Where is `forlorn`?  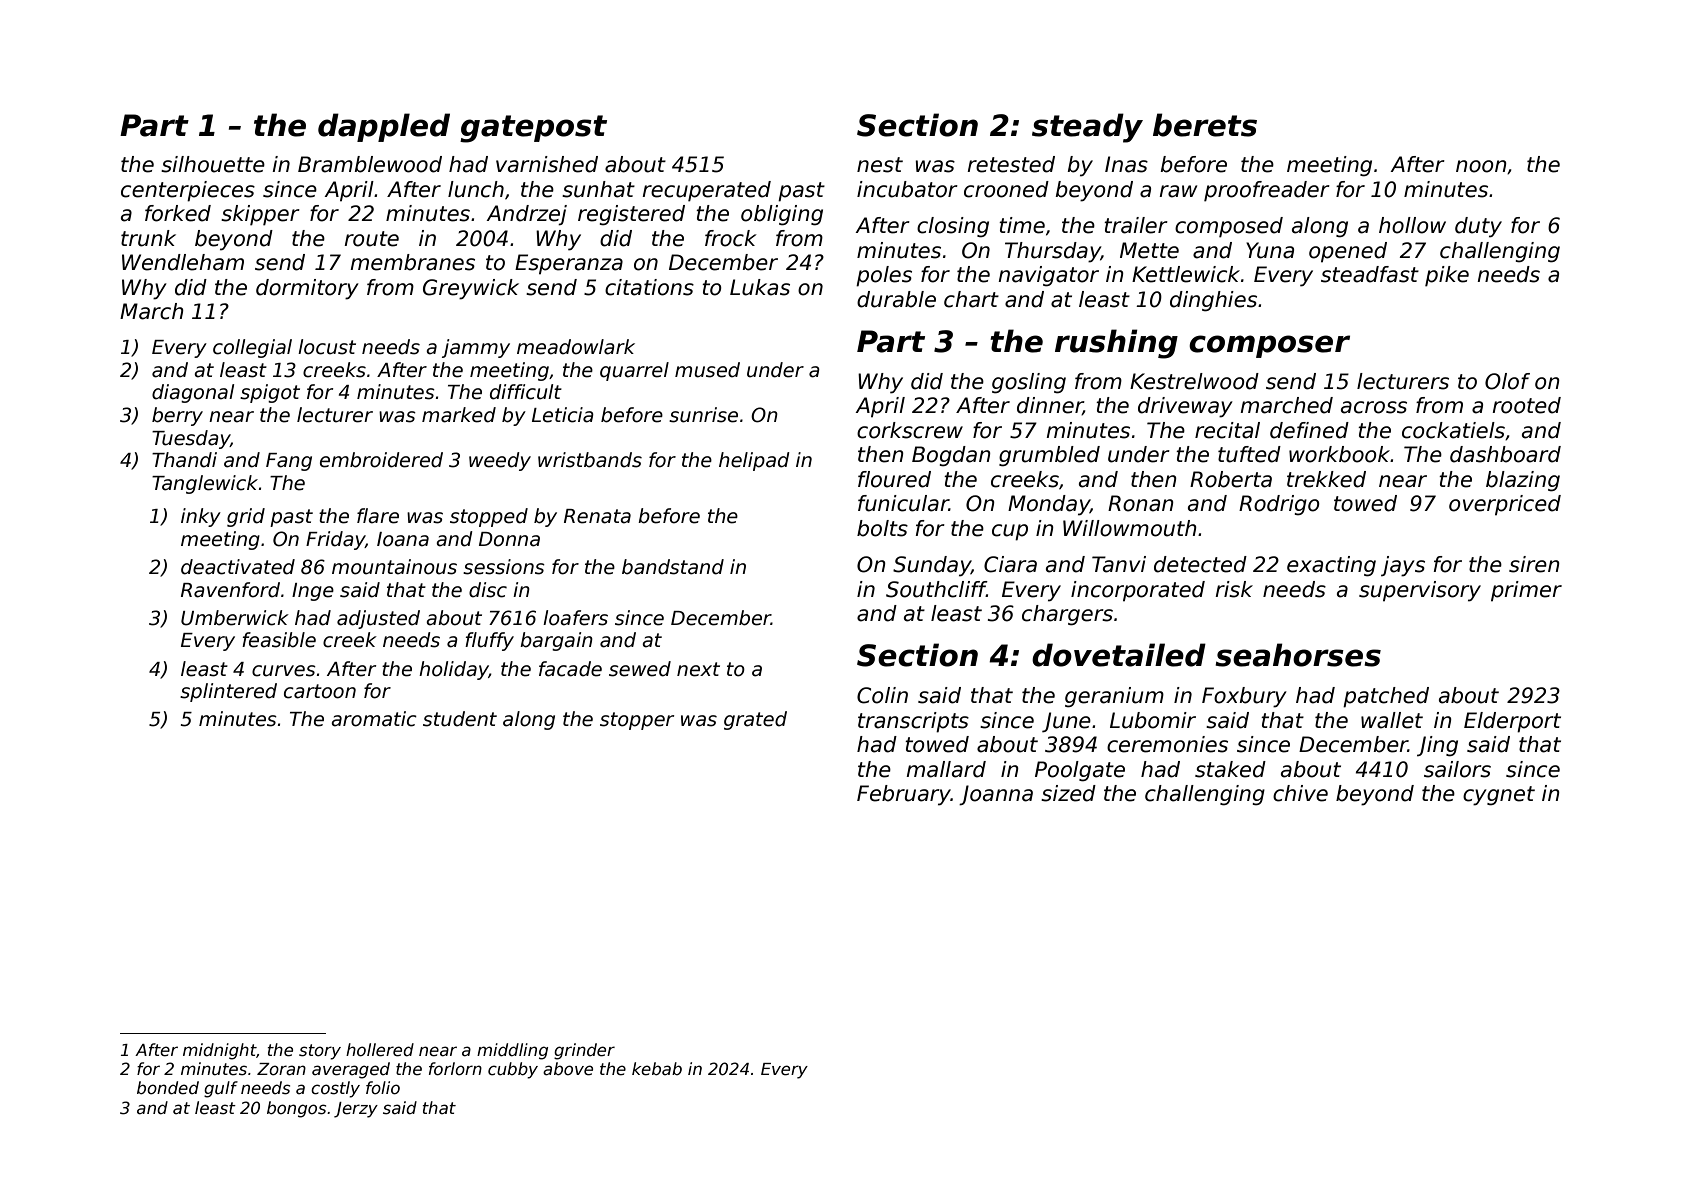
forlorn is located at coordinates (455, 1069).
